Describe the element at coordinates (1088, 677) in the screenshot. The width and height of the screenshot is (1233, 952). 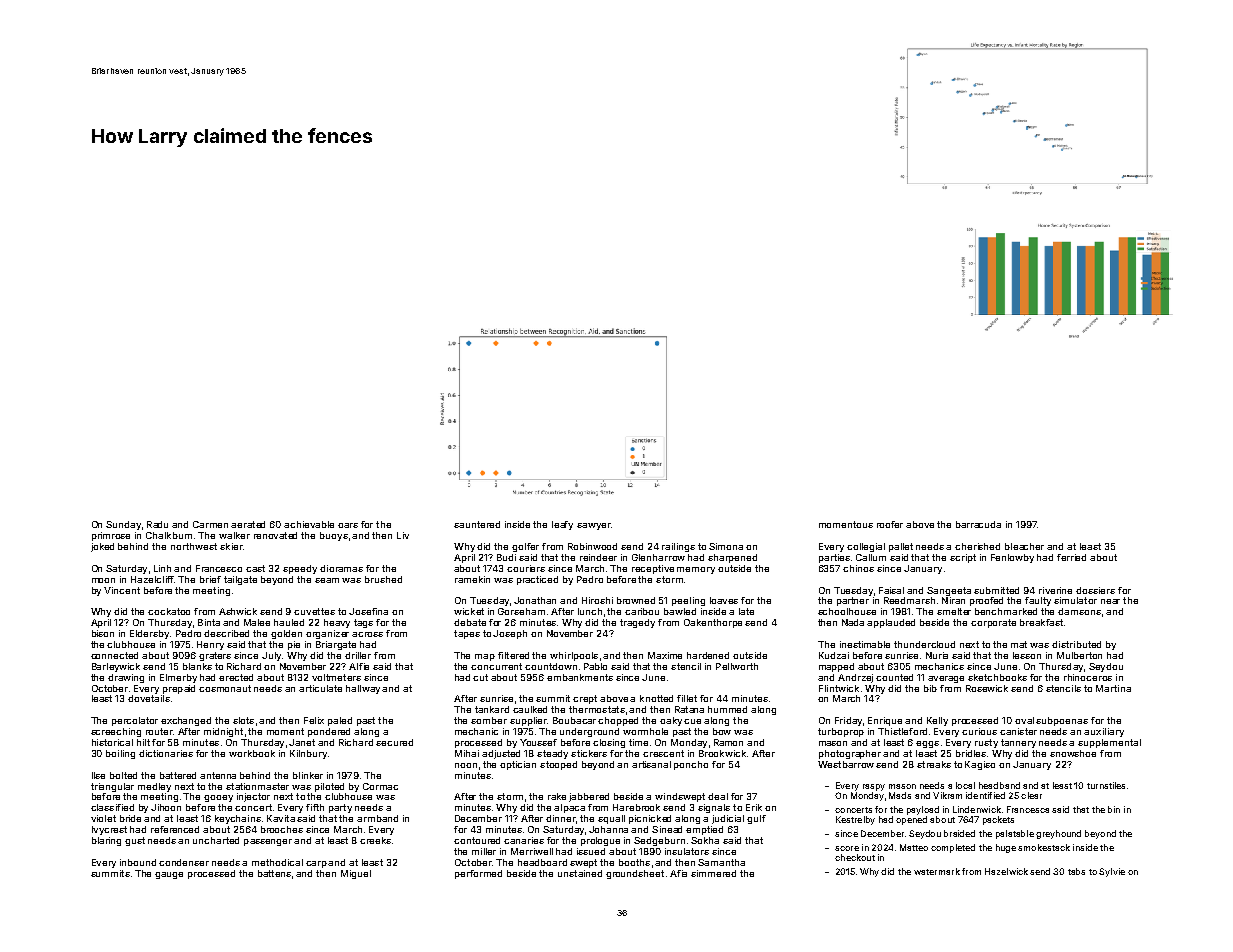
I see `rhinoceros` at that location.
